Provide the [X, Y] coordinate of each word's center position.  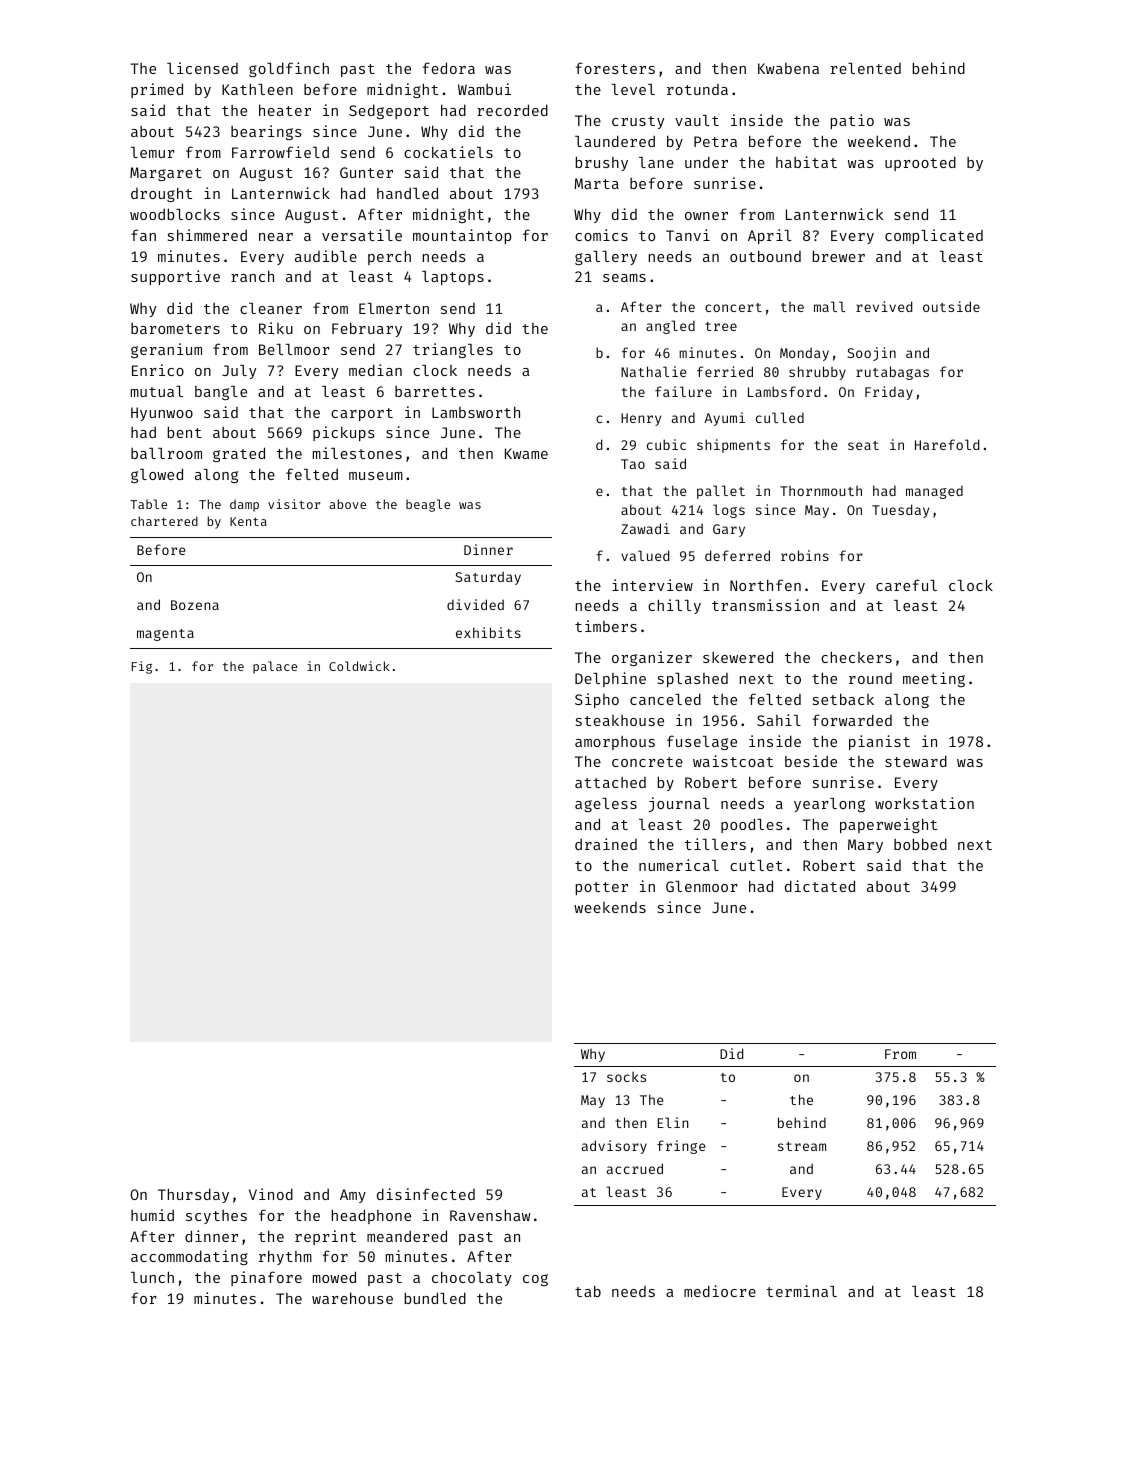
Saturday [488, 578]
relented [866, 68]
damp [244, 505]
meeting [934, 679]
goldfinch [289, 69]
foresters [615, 68]
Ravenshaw [490, 1215]
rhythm [285, 1258]
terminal [801, 1291]
